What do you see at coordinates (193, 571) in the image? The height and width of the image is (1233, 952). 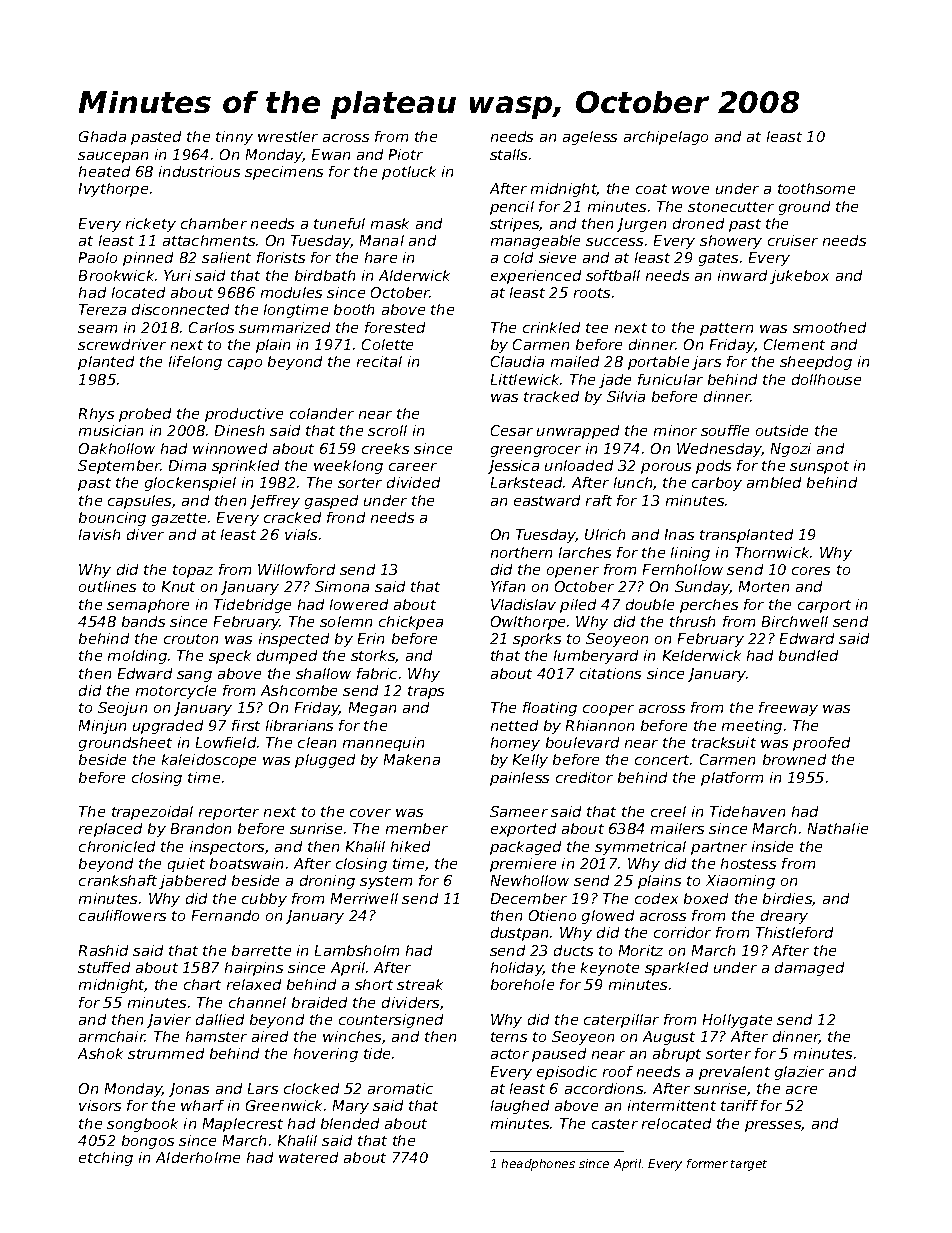 I see `topaz` at bounding box center [193, 571].
